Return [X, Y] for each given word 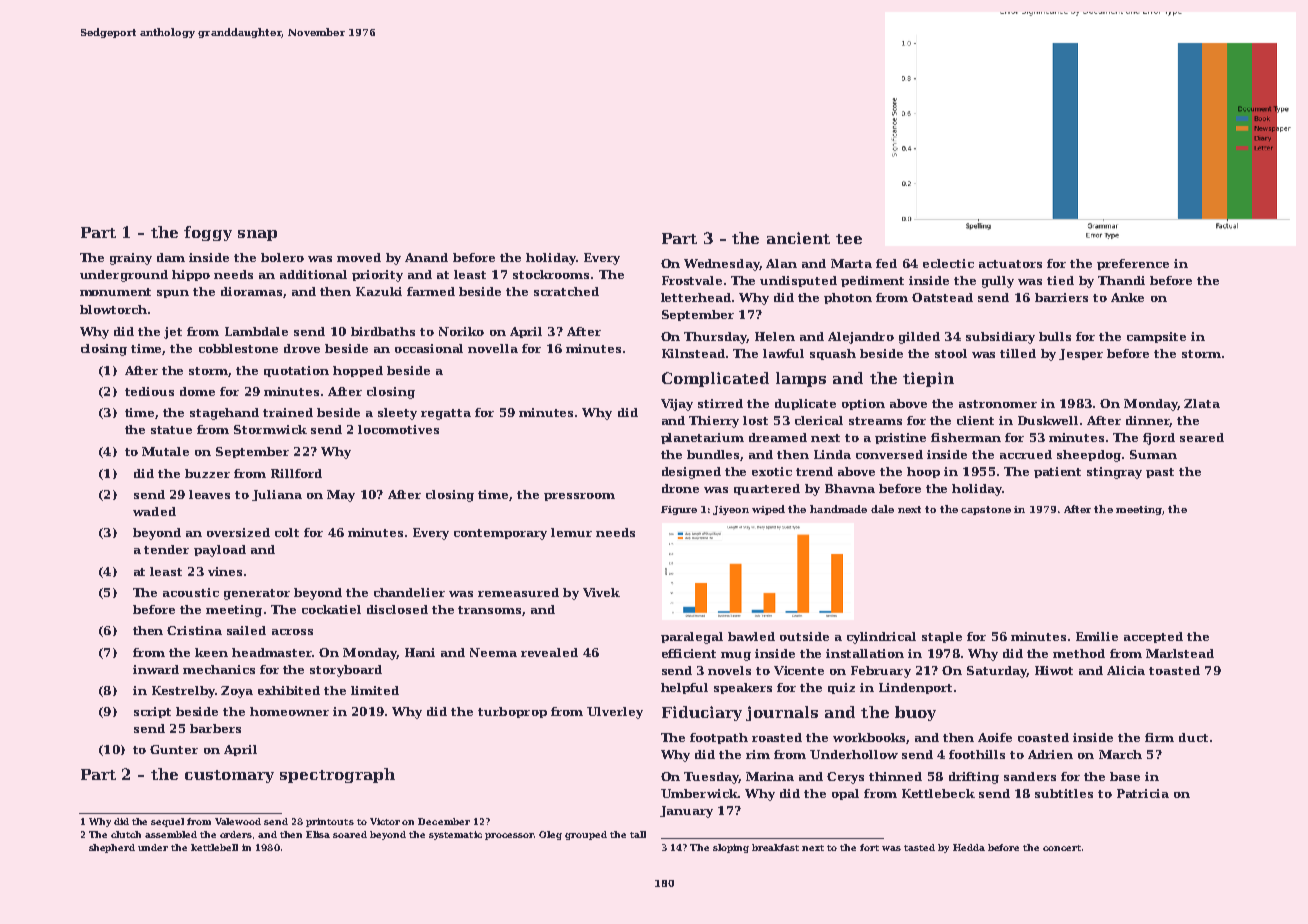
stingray [1114, 473]
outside [804, 636]
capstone [986, 510]
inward [156, 669]
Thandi [1121, 280]
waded [154, 511]
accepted [1153, 637]
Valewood [238, 821]
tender [166, 549]
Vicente [799, 670]
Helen [775, 336]
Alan [781, 263]
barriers [1061, 297]
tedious [149, 391]
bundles [713, 454]
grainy [131, 259]
